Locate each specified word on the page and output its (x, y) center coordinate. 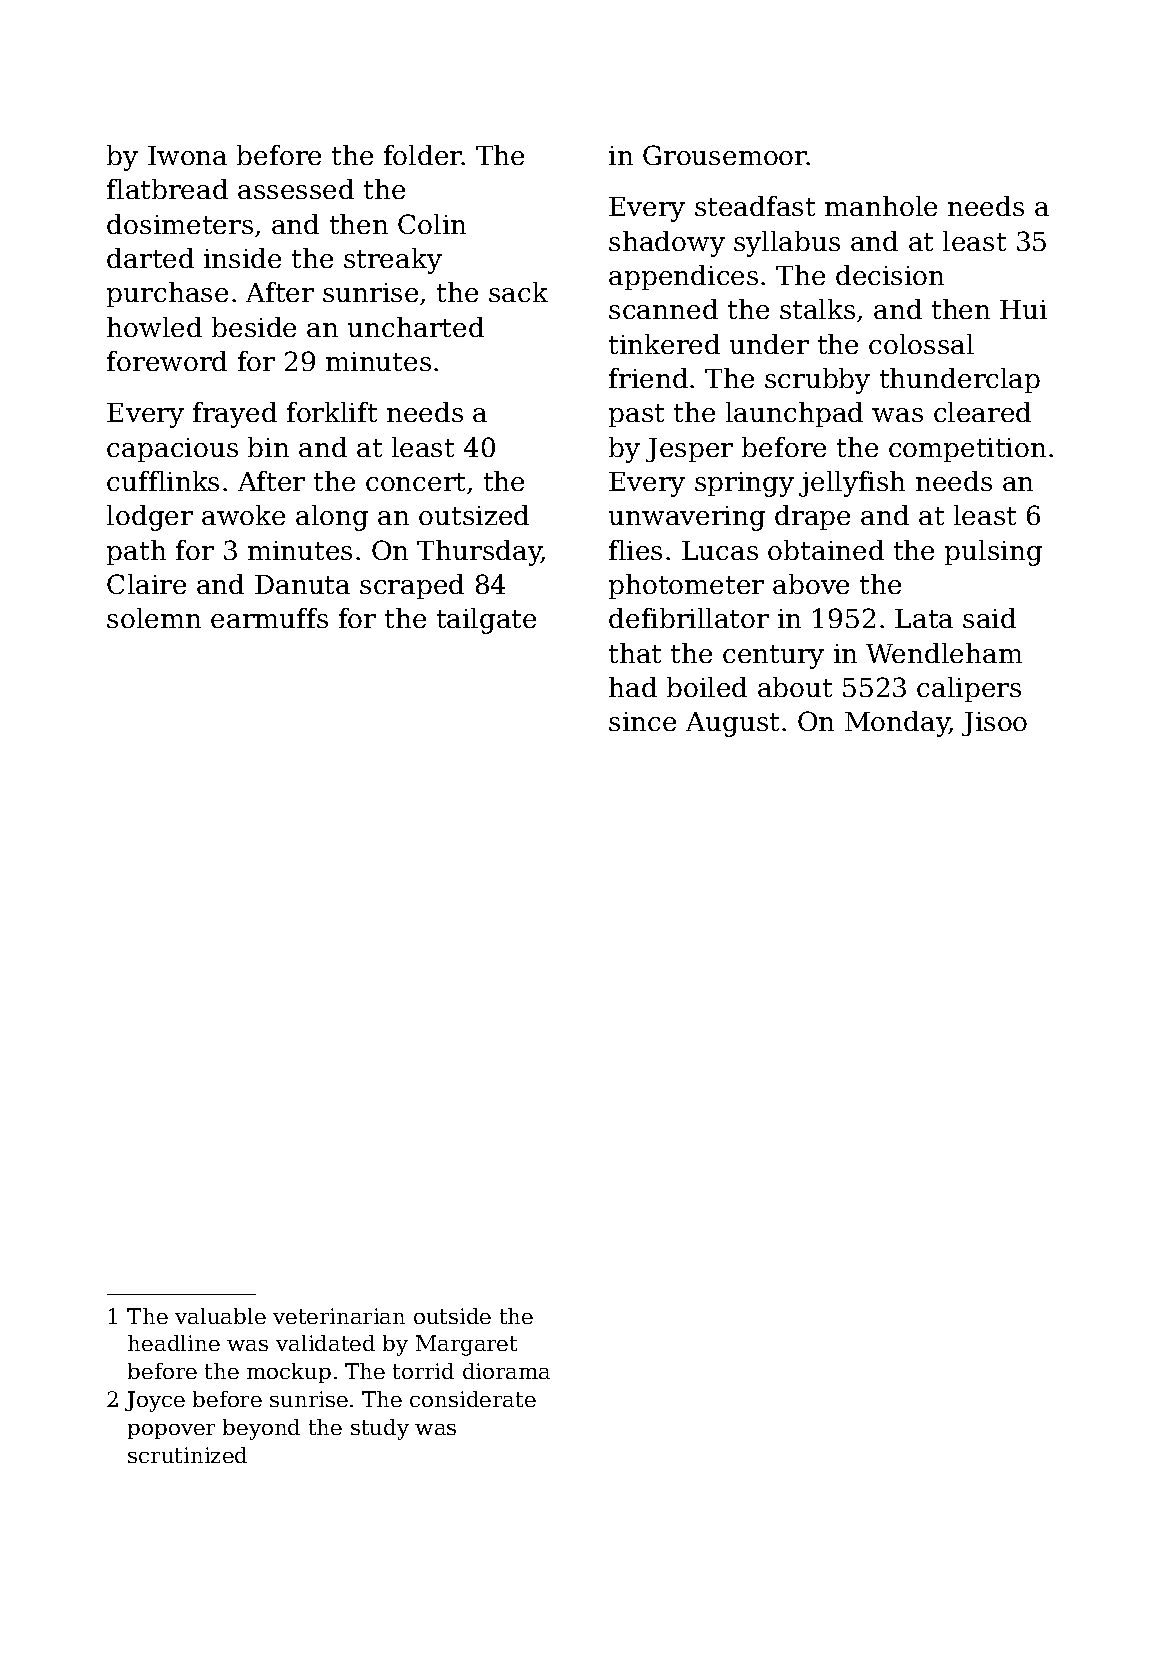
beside (254, 327)
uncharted (416, 327)
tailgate (486, 621)
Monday (897, 724)
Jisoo (994, 724)
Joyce (155, 1401)
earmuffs (269, 618)
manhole (881, 206)
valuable (220, 1316)
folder (423, 155)
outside (452, 1316)
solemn (154, 618)
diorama (506, 1371)
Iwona (187, 155)
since (642, 721)
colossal (921, 344)
